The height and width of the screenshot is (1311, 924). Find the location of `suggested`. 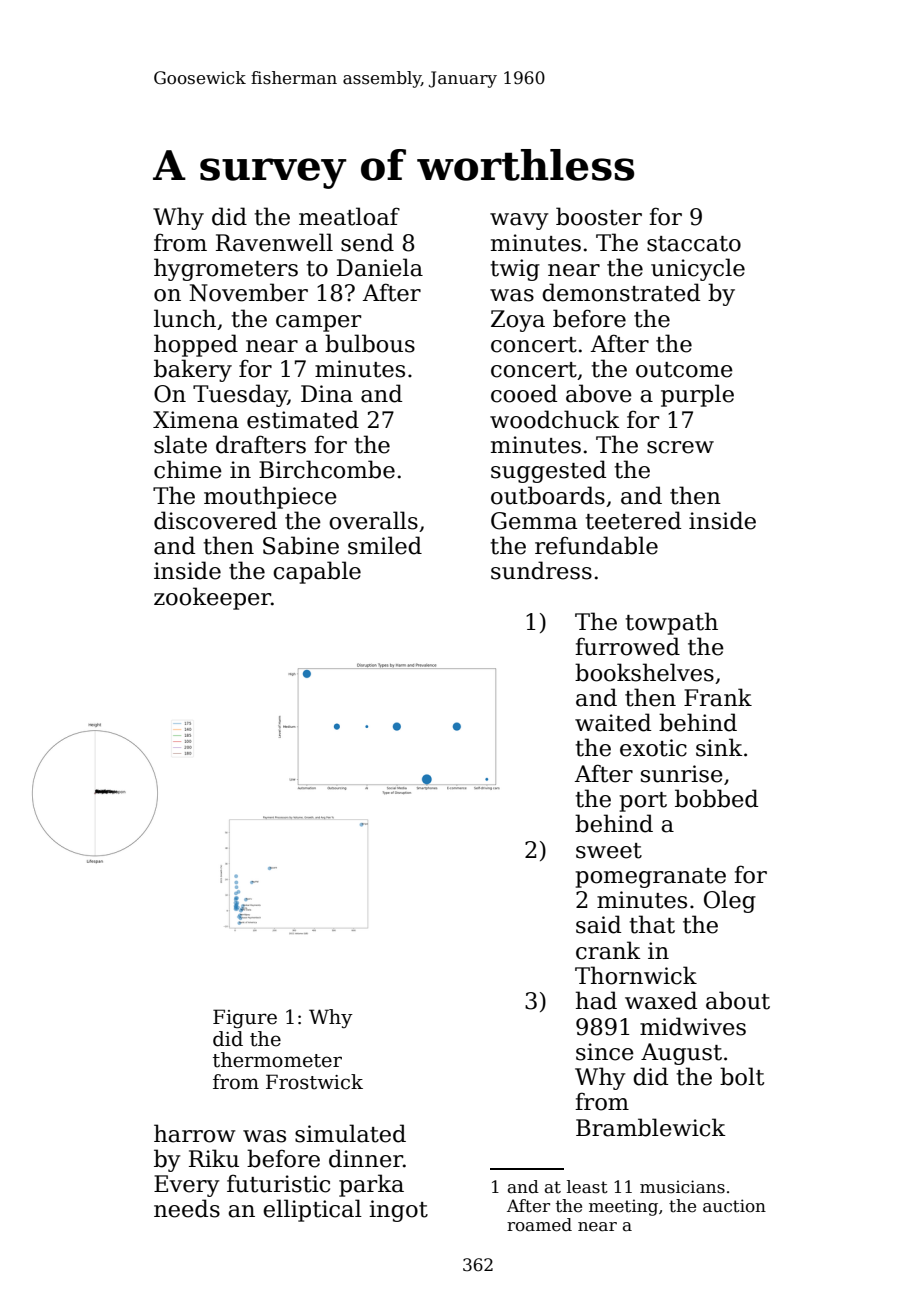

suggested is located at coordinates (548, 471).
